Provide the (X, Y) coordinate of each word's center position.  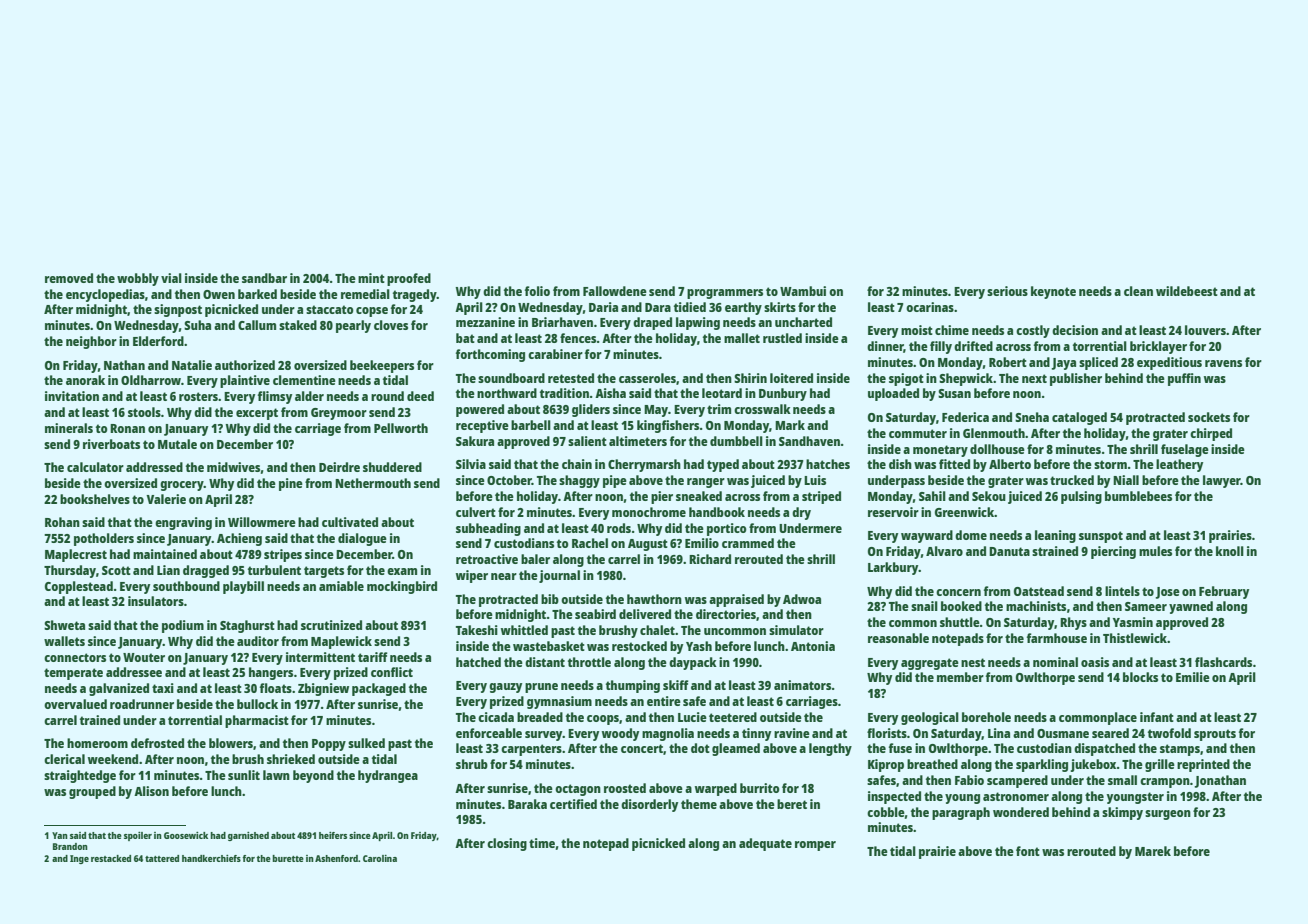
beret (792, 804)
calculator (95, 467)
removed (69, 278)
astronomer (1016, 796)
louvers (1205, 330)
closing (507, 844)
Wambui (803, 291)
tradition (564, 393)
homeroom (97, 743)
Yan (60, 835)
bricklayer (1158, 347)
